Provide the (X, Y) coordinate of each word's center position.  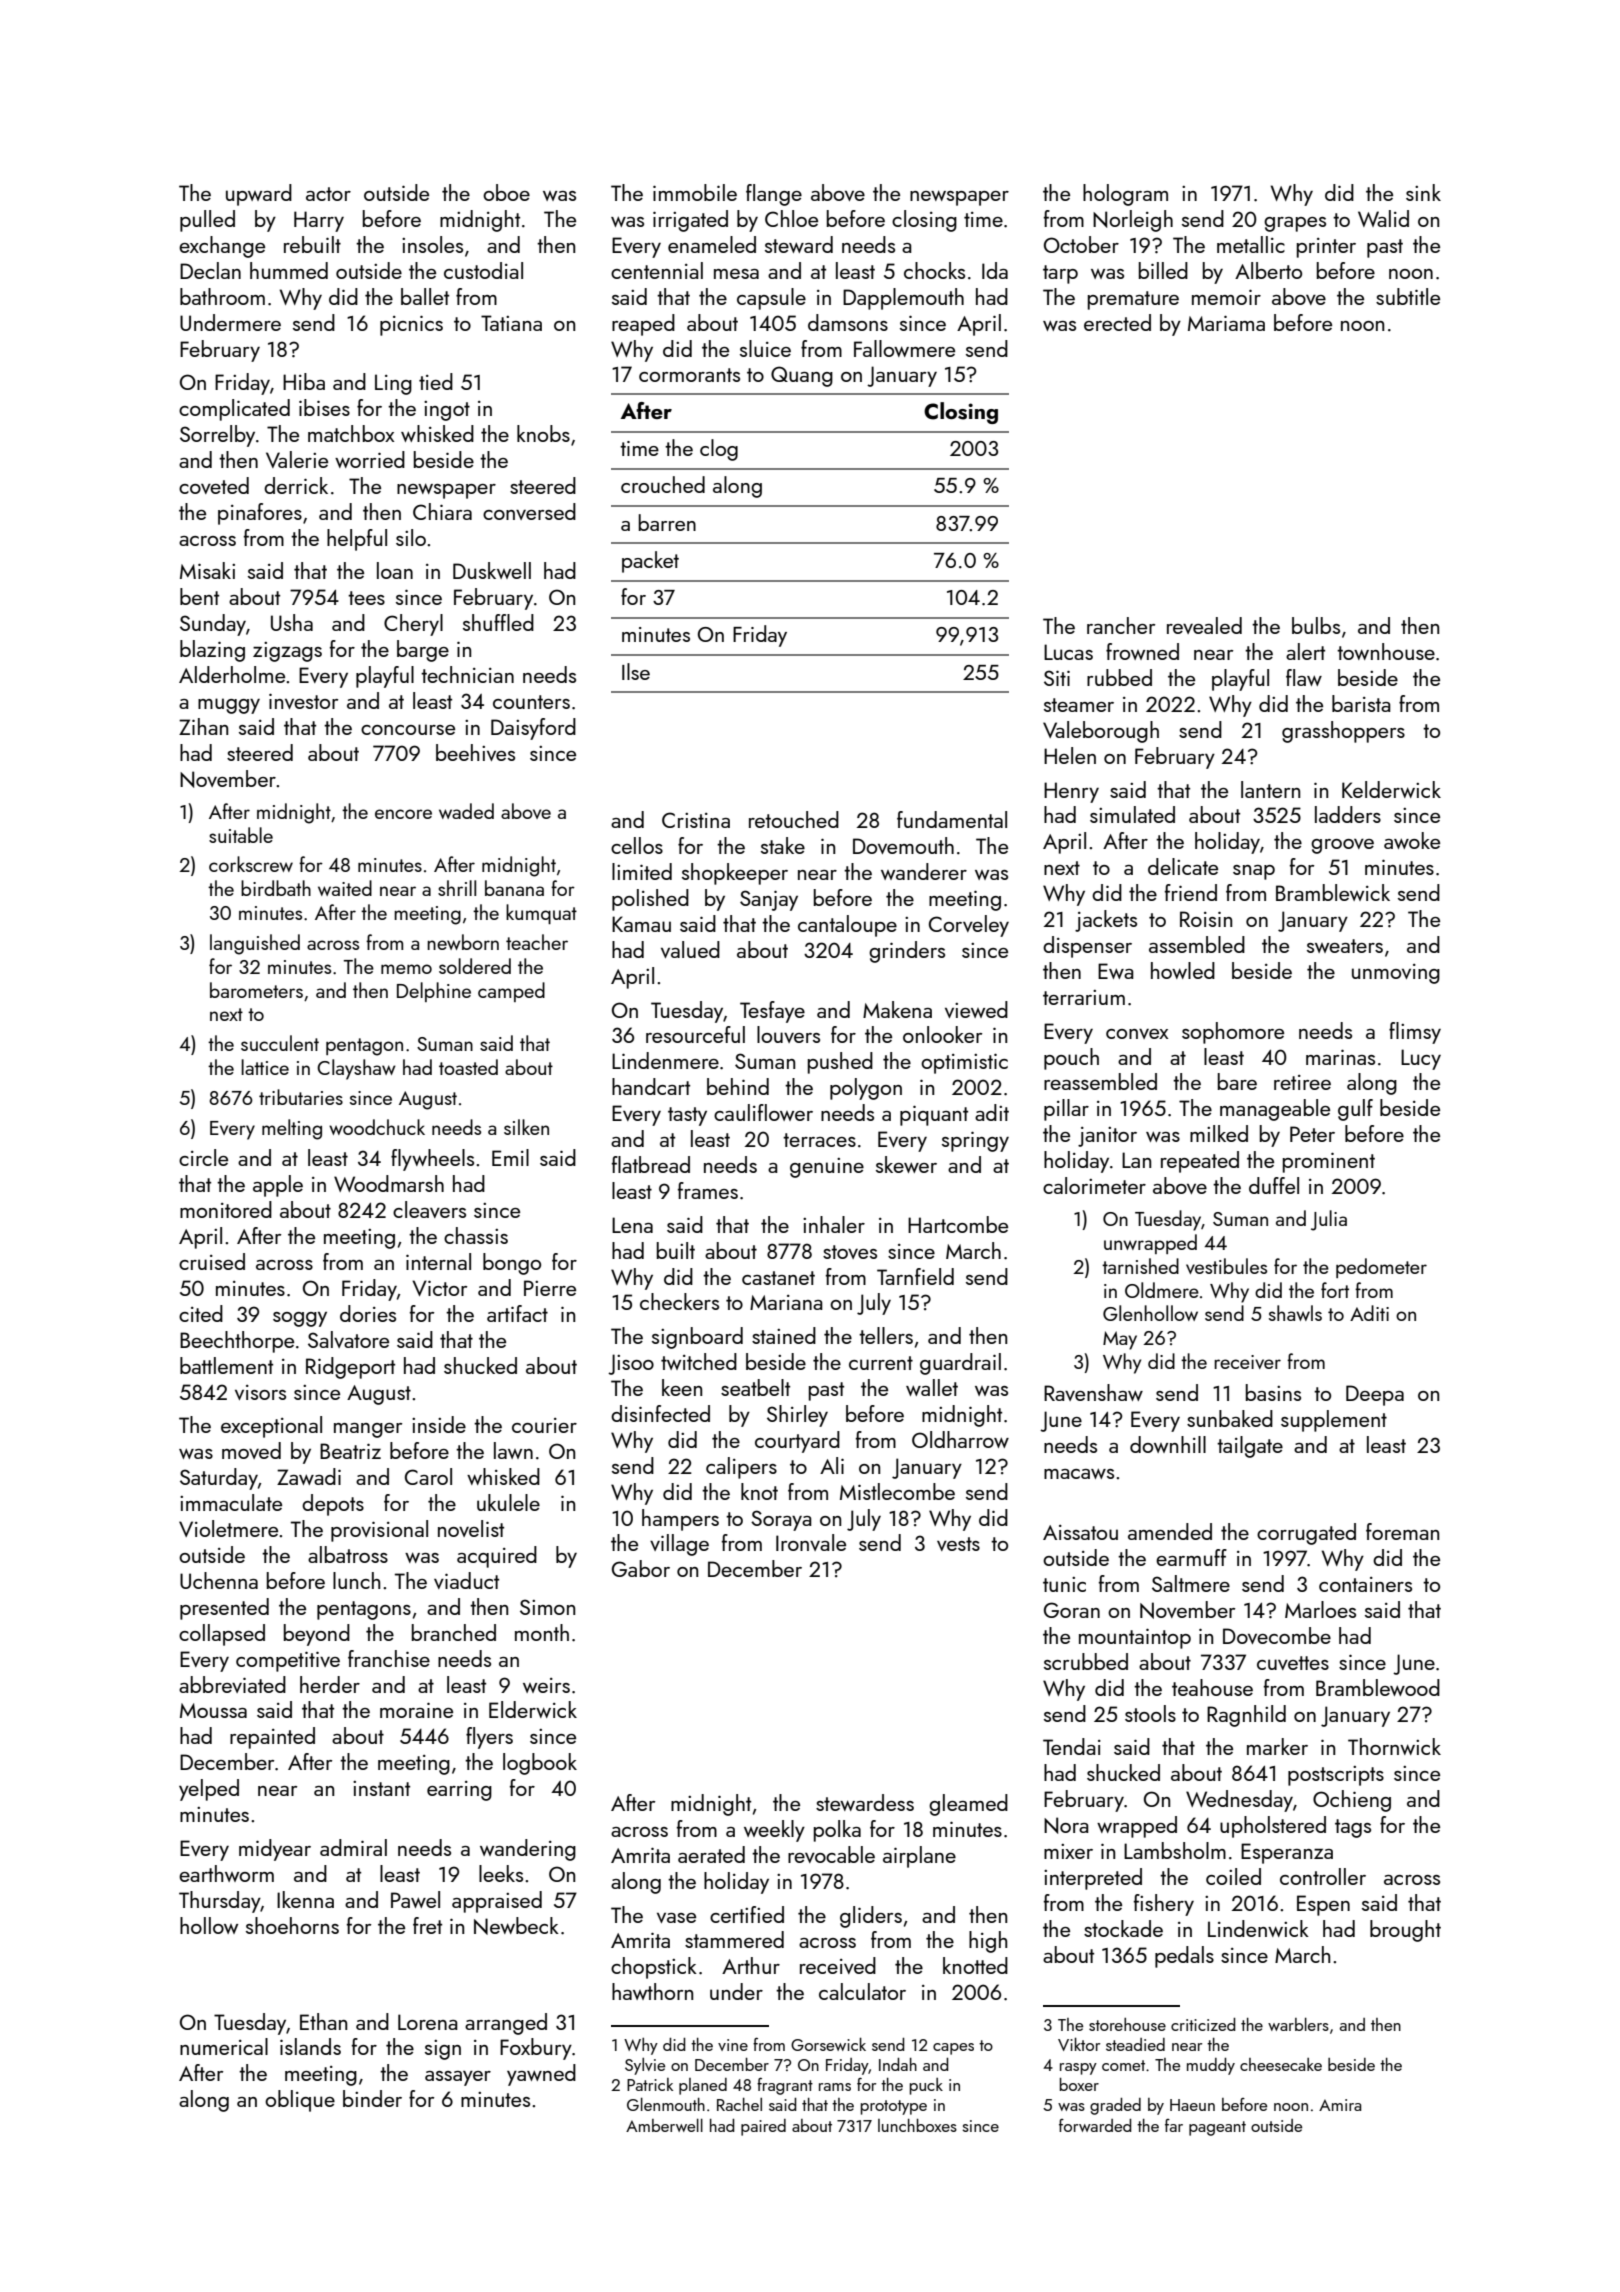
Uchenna (219, 1580)
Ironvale (811, 1542)
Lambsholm (1175, 1850)
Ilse (636, 671)
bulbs (1316, 625)
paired (763, 2127)
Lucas (1068, 652)
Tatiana (511, 323)
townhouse (1386, 651)
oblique (300, 2101)
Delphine (434, 992)
